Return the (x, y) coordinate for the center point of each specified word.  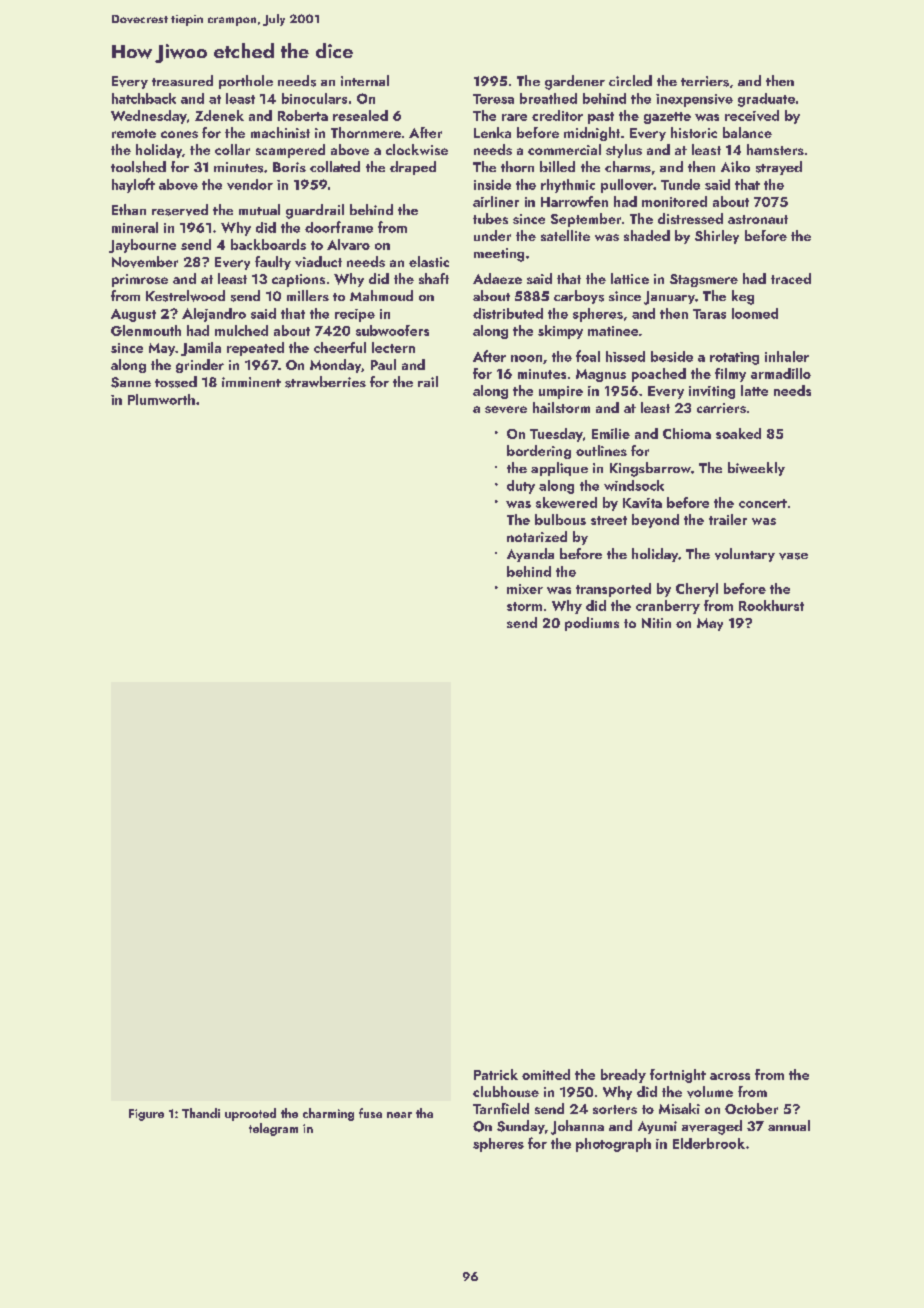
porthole (246, 82)
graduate (766, 100)
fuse (370, 1113)
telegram (273, 1129)
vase (793, 556)
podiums (592, 624)
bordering (539, 452)
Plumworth (161, 399)
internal (365, 80)
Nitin (656, 623)
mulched (241, 330)
